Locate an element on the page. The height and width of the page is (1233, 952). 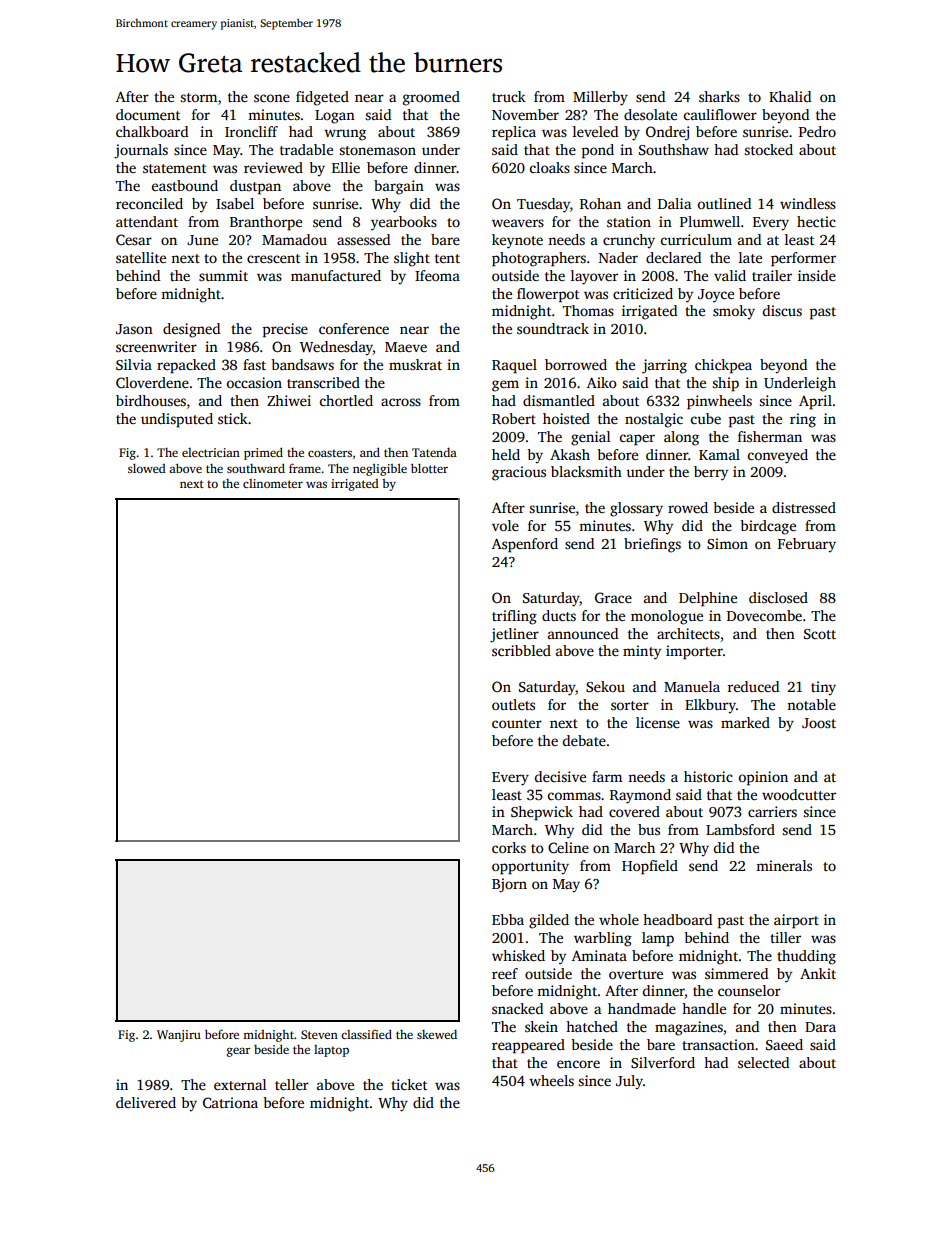
slowed is located at coordinates (147, 468).
